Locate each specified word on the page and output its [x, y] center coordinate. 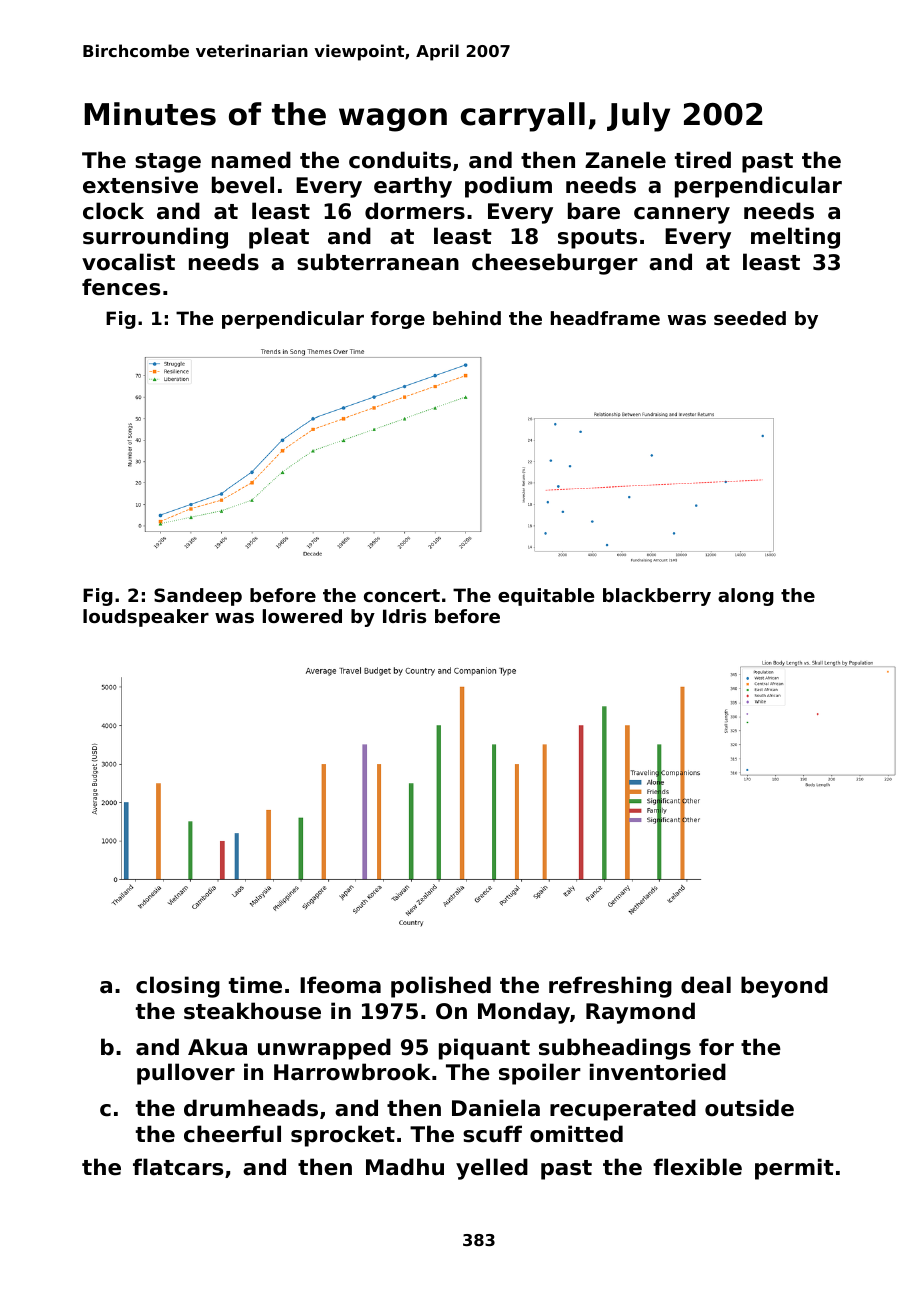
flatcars [178, 1167]
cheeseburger [555, 264]
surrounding [155, 238]
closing [178, 987]
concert [402, 595]
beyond [784, 987]
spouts [597, 239]
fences [121, 287]
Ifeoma [340, 985]
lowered [302, 616]
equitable [546, 597]
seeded [750, 318]
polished [441, 987]
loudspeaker [146, 618]
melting [795, 238]
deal [706, 985]
